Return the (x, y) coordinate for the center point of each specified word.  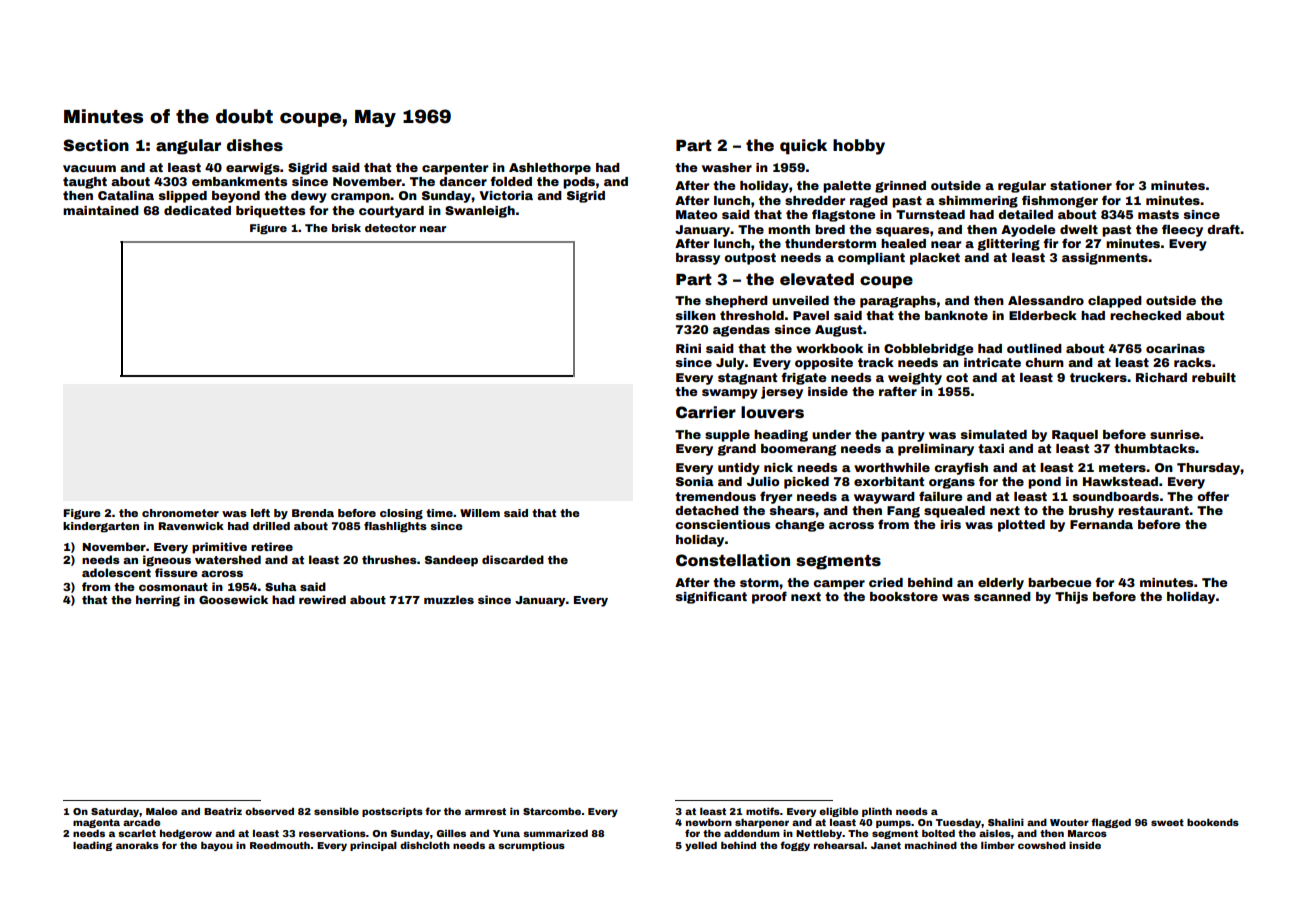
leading (92, 846)
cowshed (1042, 845)
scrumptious (531, 846)
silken (696, 315)
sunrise (1175, 434)
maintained (101, 210)
